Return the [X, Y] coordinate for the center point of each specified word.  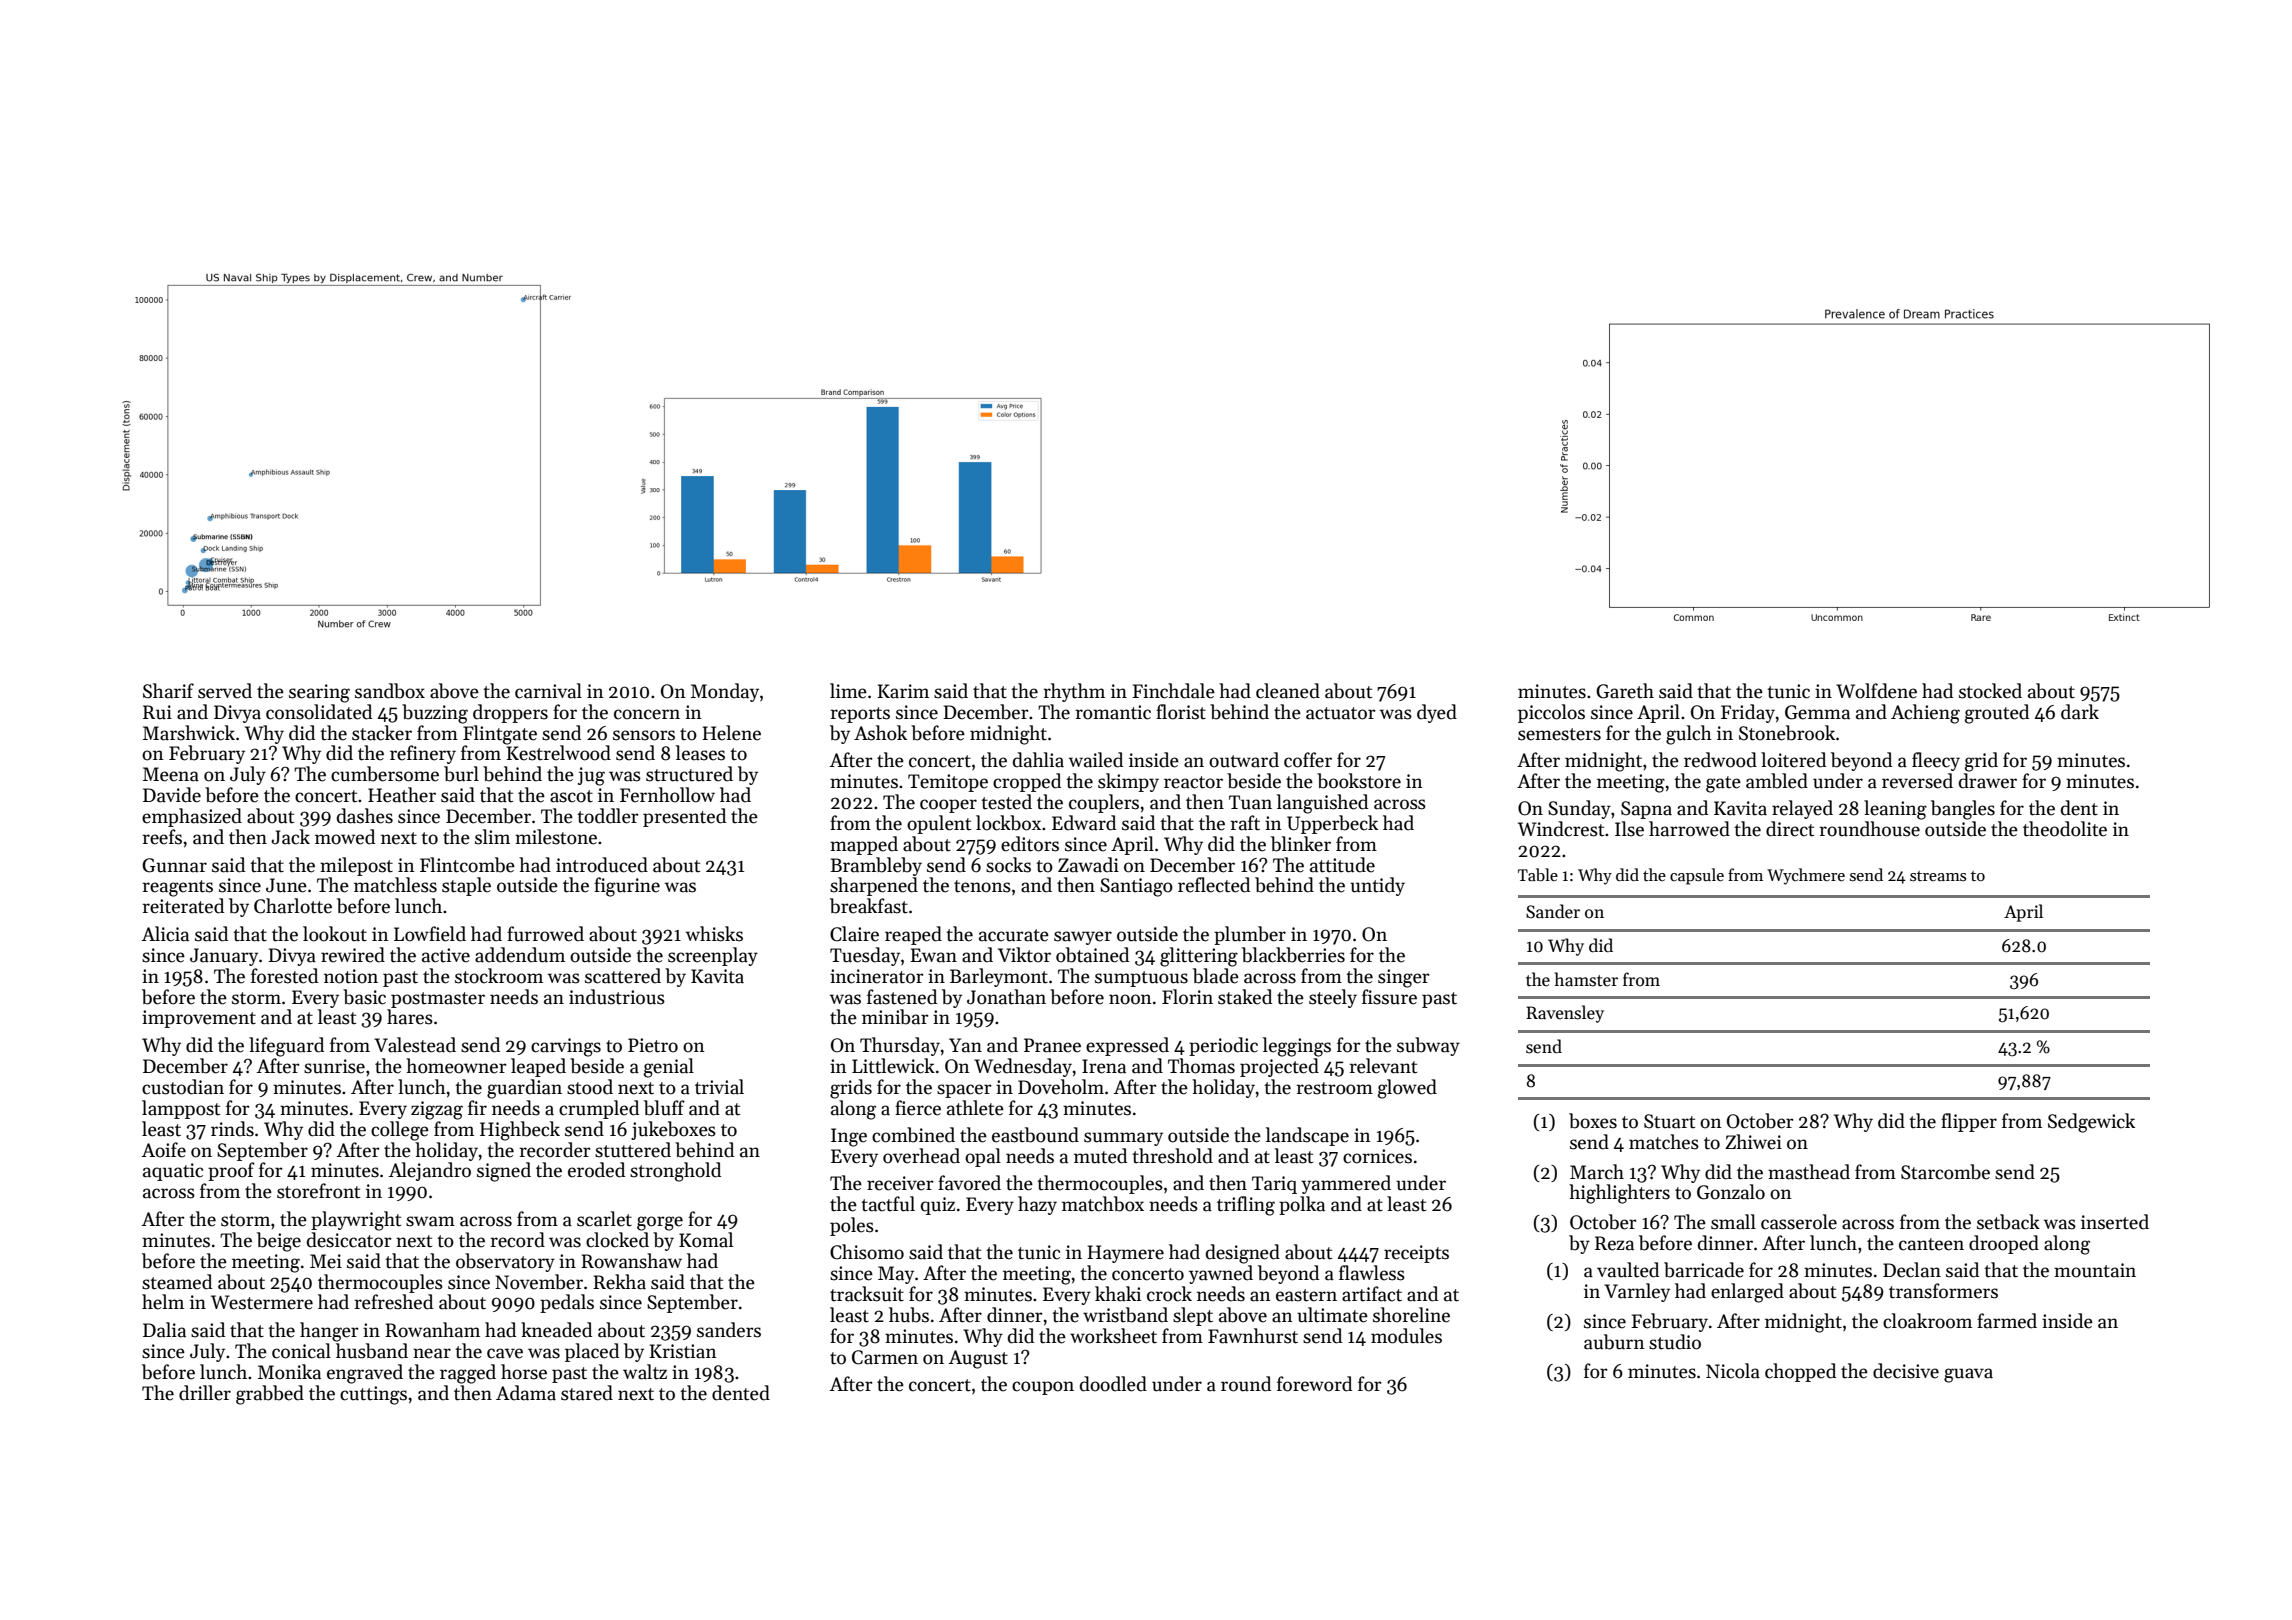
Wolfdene [1876, 691]
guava [1968, 1375]
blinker [1301, 844]
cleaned [1288, 691]
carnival [548, 691]
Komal [706, 1240]
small [1733, 1222]
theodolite [2065, 829]
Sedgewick [2091, 1123]
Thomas [1201, 1066]
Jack [290, 837]
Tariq [1274, 1185]
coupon [1043, 1388]
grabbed [270, 1395]
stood [590, 1087]
